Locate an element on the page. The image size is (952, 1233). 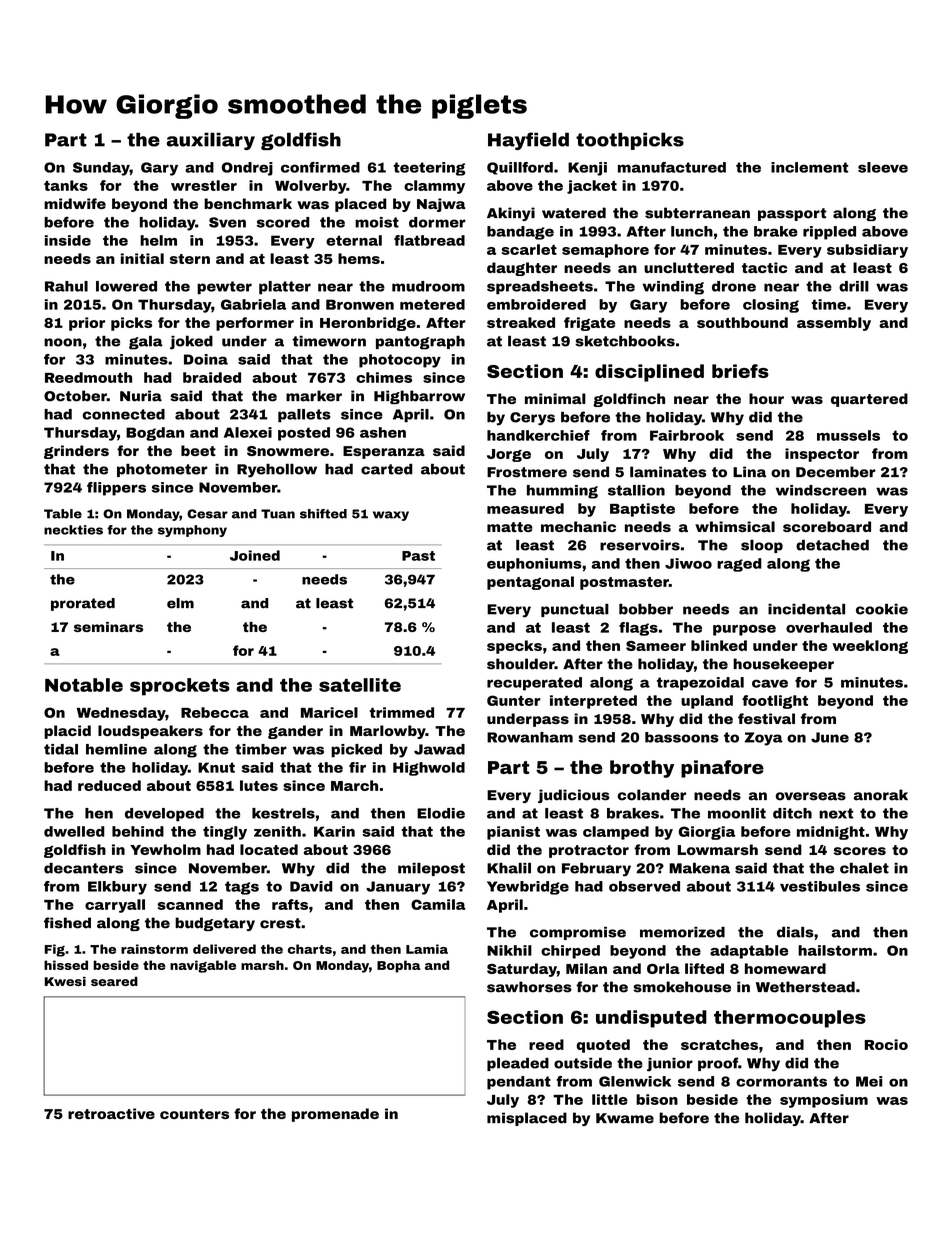
retroactive is located at coordinates (111, 1113).
